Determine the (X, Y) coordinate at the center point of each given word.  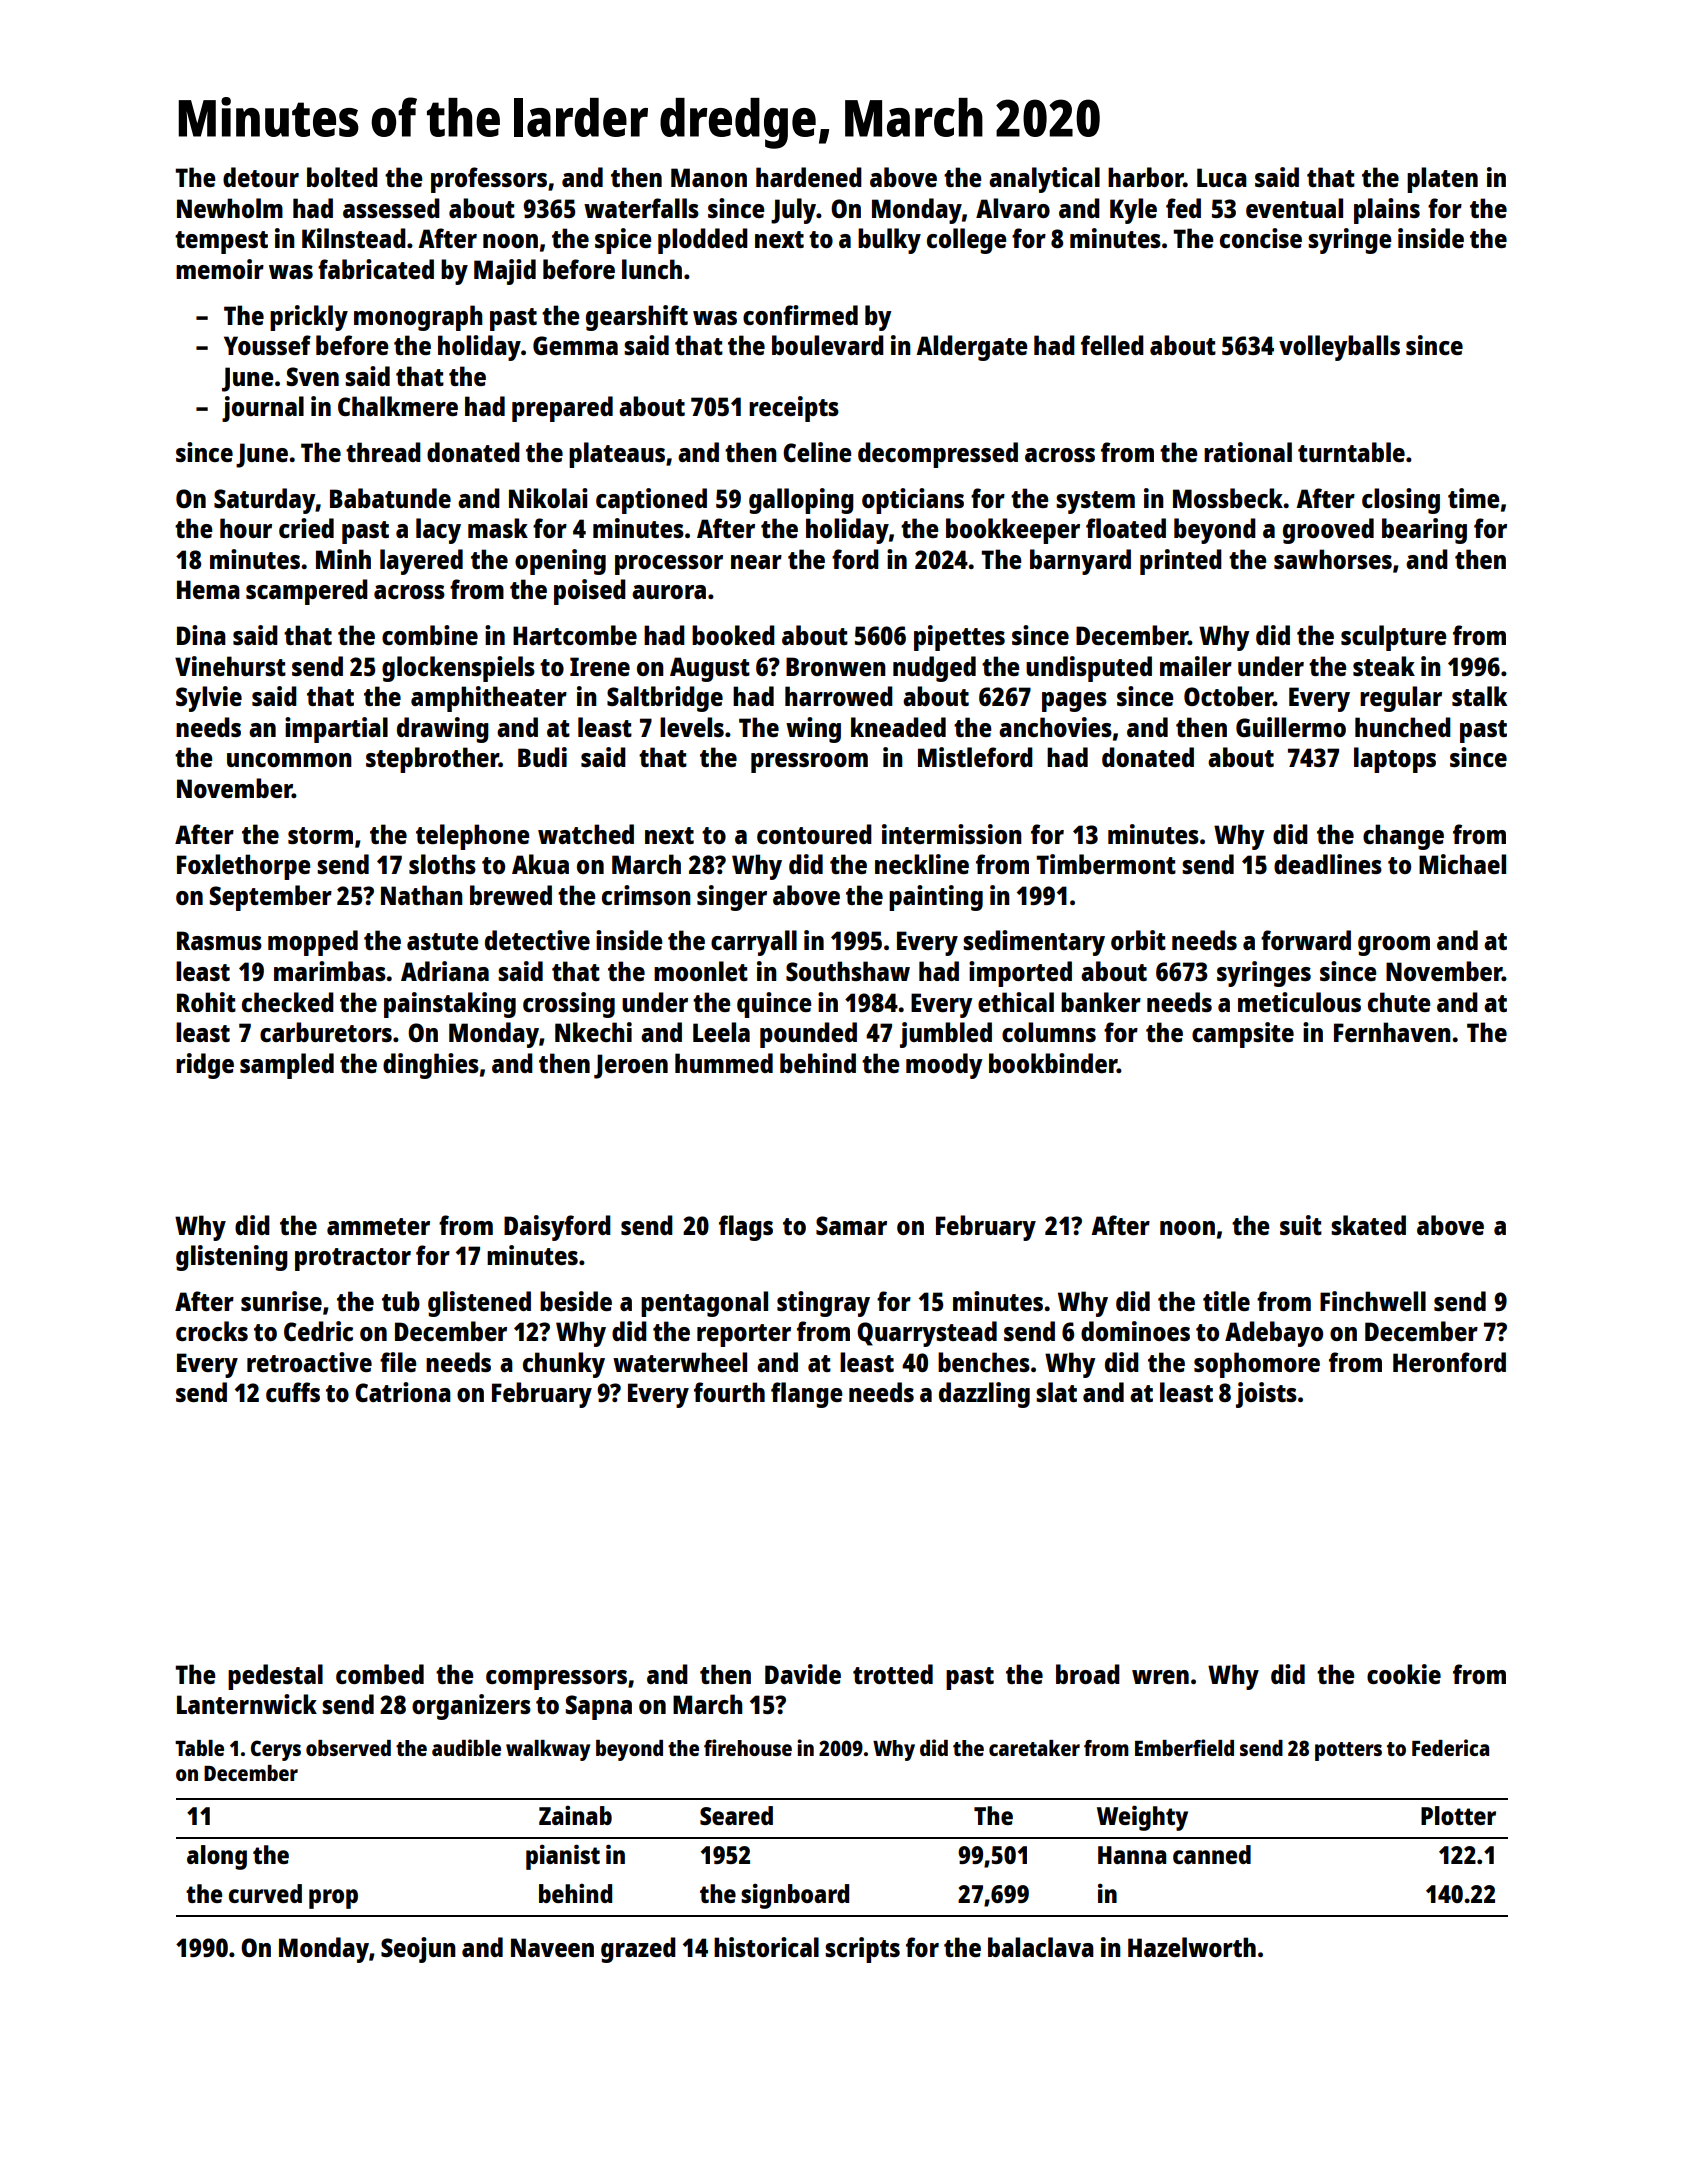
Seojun (418, 1950)
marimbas (330, 971)
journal (263, 409)
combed (380, 1674)
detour (261, 177)
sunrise (281, 1301)
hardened (809, 177)
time (1473, 498)
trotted (893, 1674)
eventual (1294, 208)
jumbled (946, 1035)
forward (1306, 940)
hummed (724, 1063)
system (1095, 502)
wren (1160, 1677)
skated (1368, 1225)
